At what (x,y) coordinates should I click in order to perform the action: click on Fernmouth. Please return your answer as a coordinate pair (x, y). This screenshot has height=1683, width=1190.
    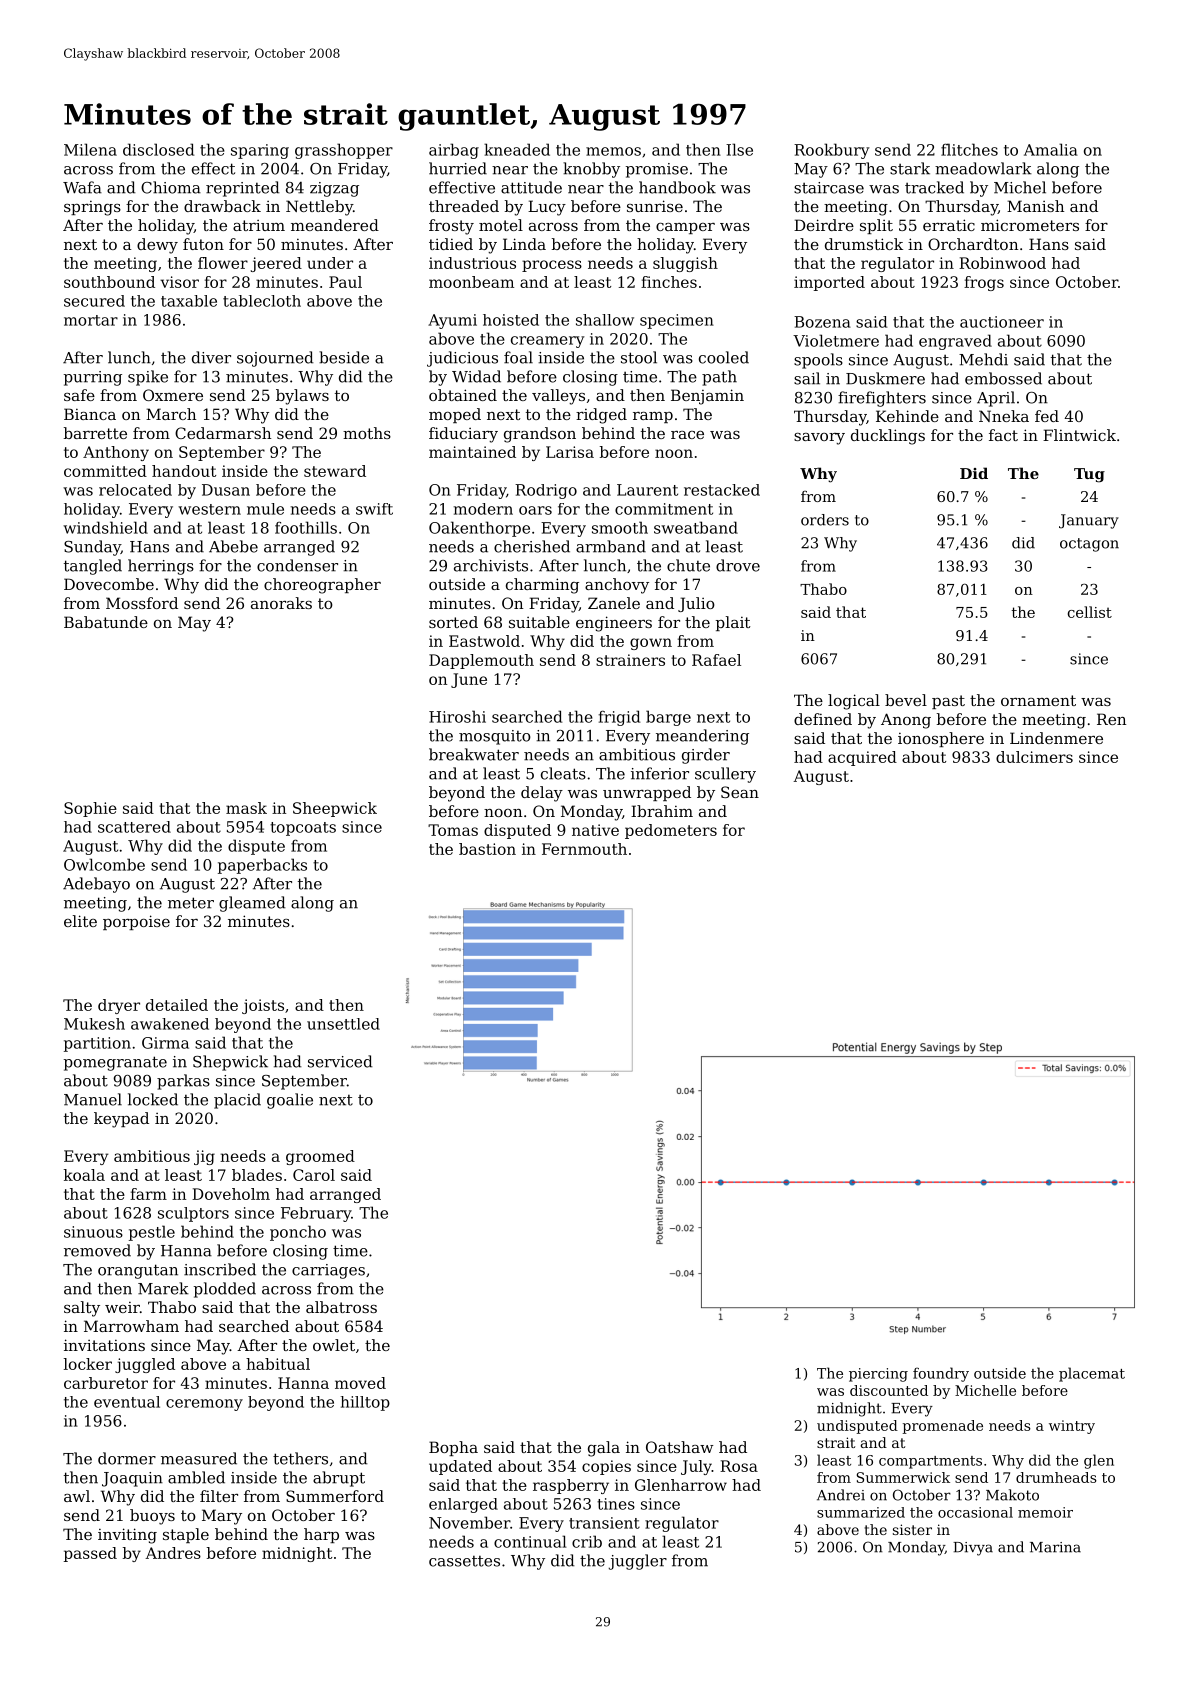
    Looking at the image, I should click on (584, 849).
